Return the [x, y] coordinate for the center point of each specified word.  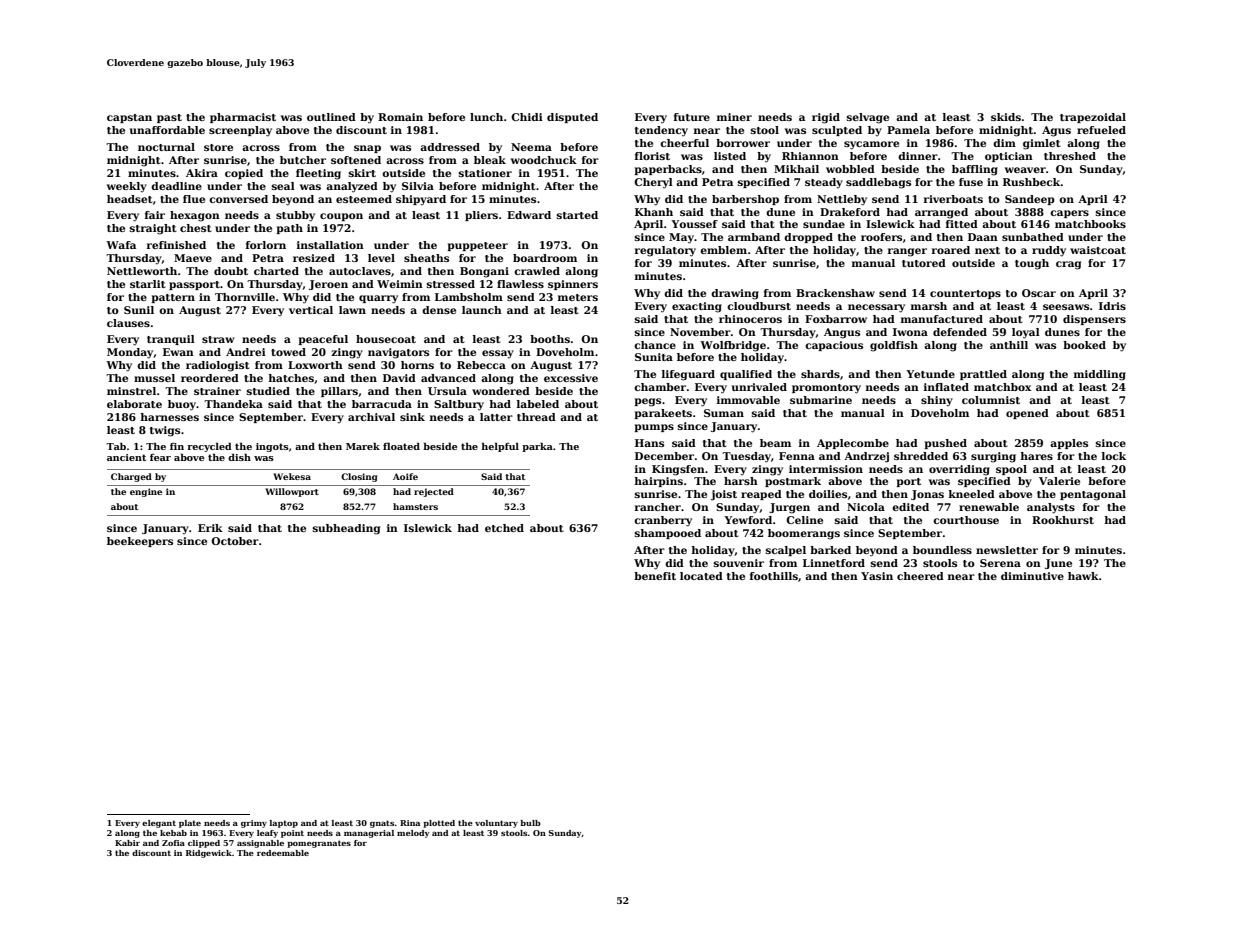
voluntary [496, 824]
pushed [945, 444]
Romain [400, 117]
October [235, 541]
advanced [448, 378]
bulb [530, 823]
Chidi [527, 117]
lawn [352, 310]
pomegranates [319, 844]
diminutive [1032, 576]
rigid [826, 118]
